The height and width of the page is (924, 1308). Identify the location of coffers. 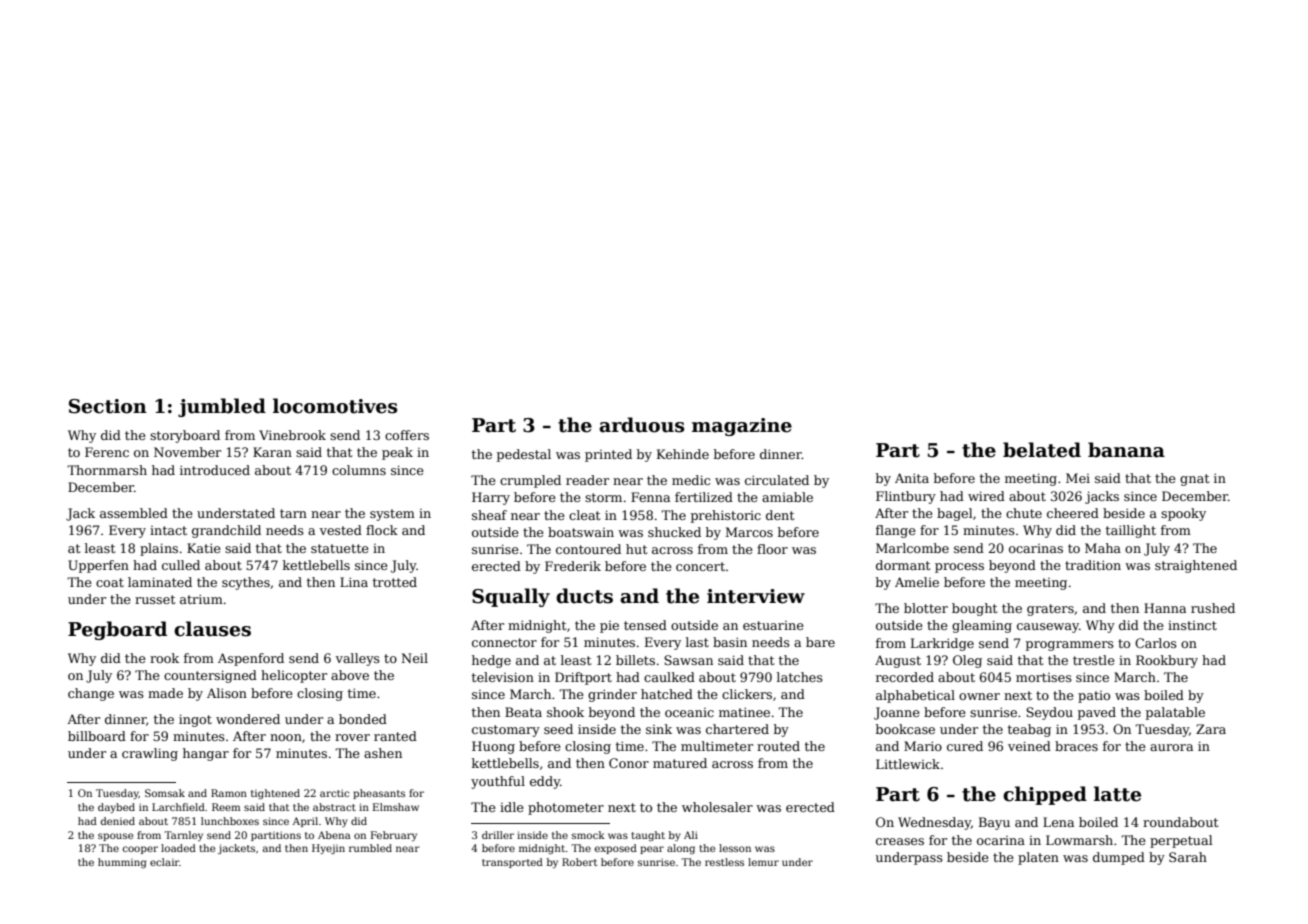
(407, 435).
